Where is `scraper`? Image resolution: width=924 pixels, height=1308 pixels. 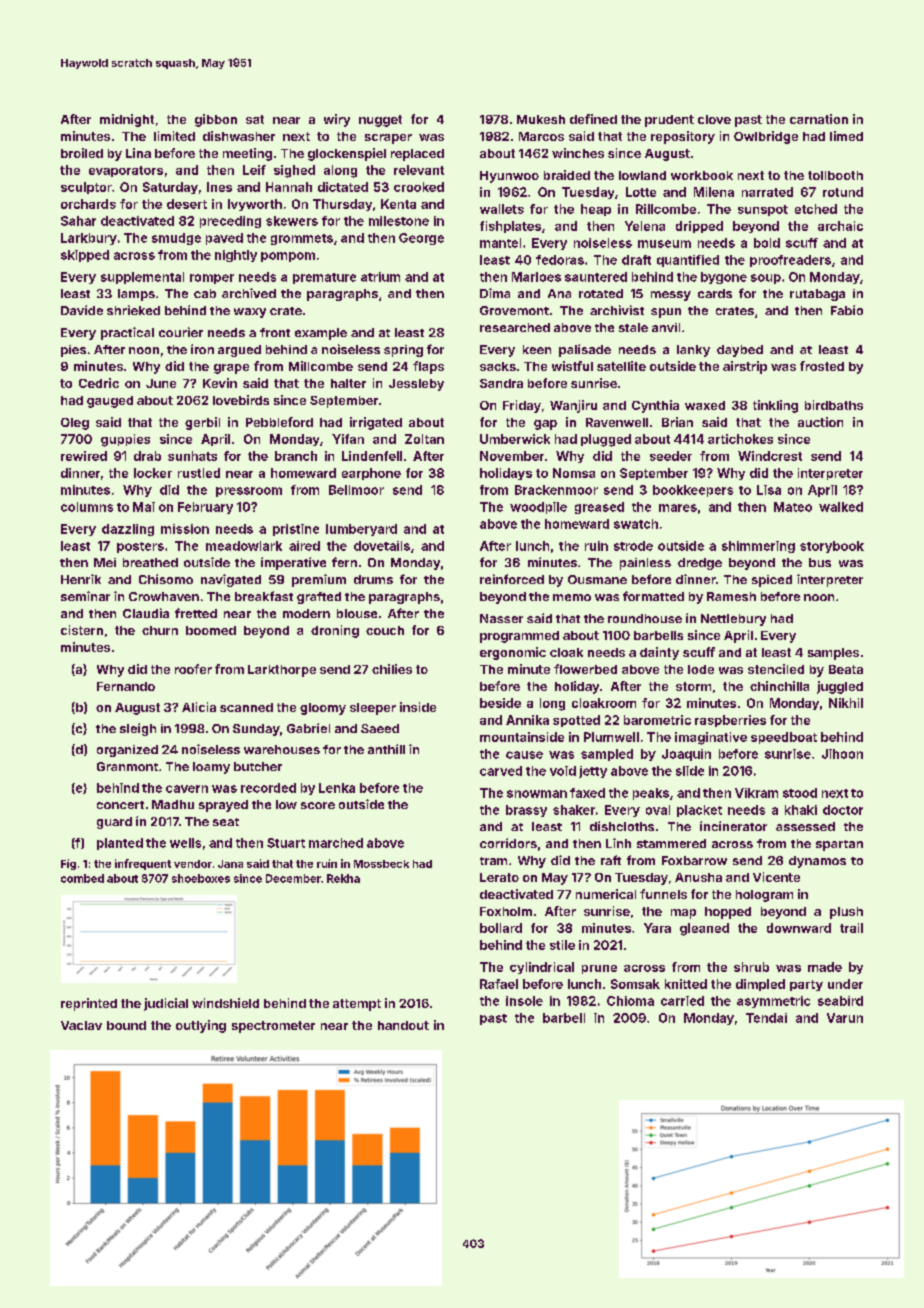 scraper is located at coordinates (388, 139).
